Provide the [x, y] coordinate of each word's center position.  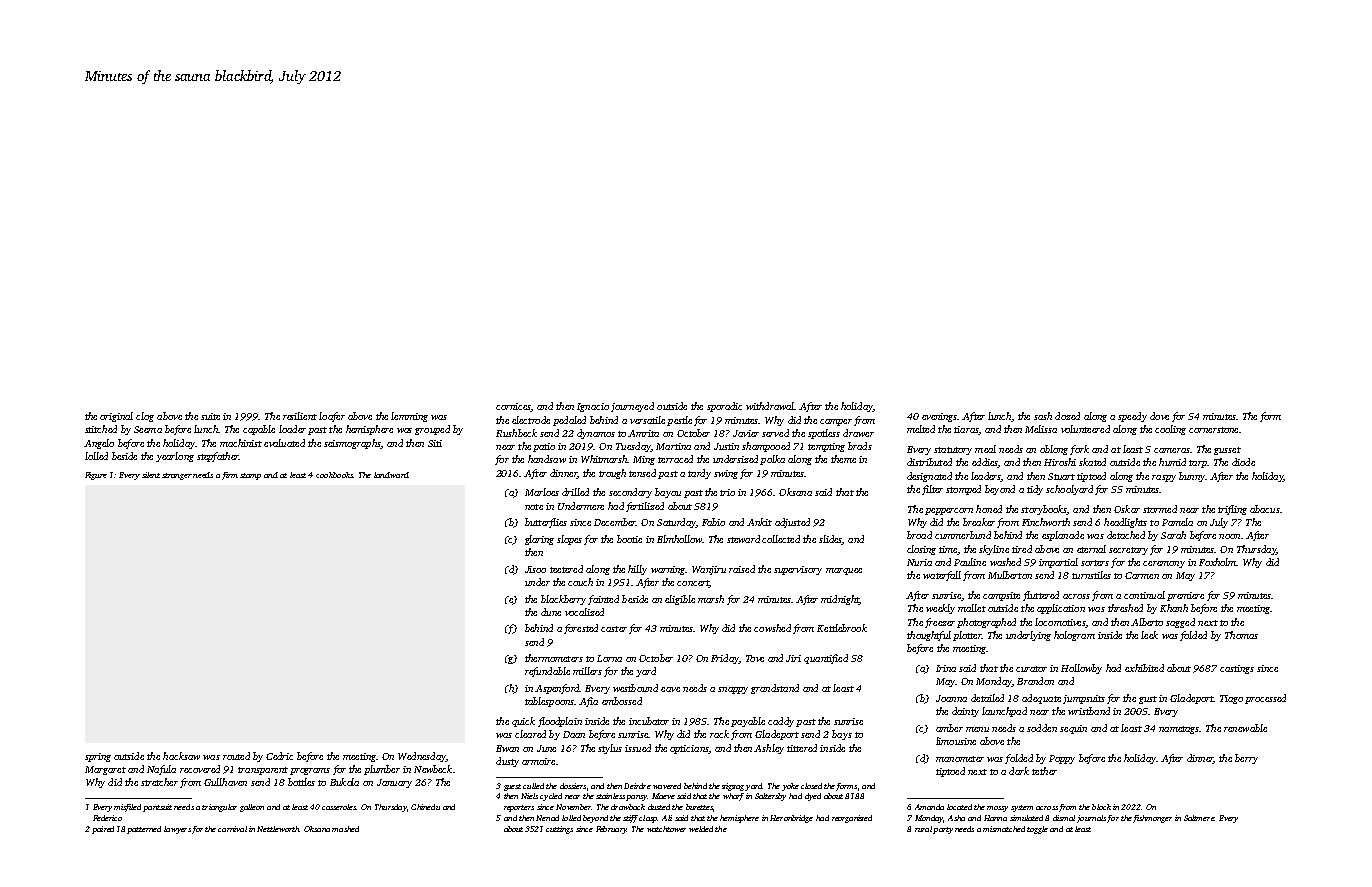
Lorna [609, 658]
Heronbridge [791, 819]
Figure [96, 476]
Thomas [1241, 635]
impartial [1058, 563]
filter [932, 490]
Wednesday [422, 757]
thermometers [554, 658]
